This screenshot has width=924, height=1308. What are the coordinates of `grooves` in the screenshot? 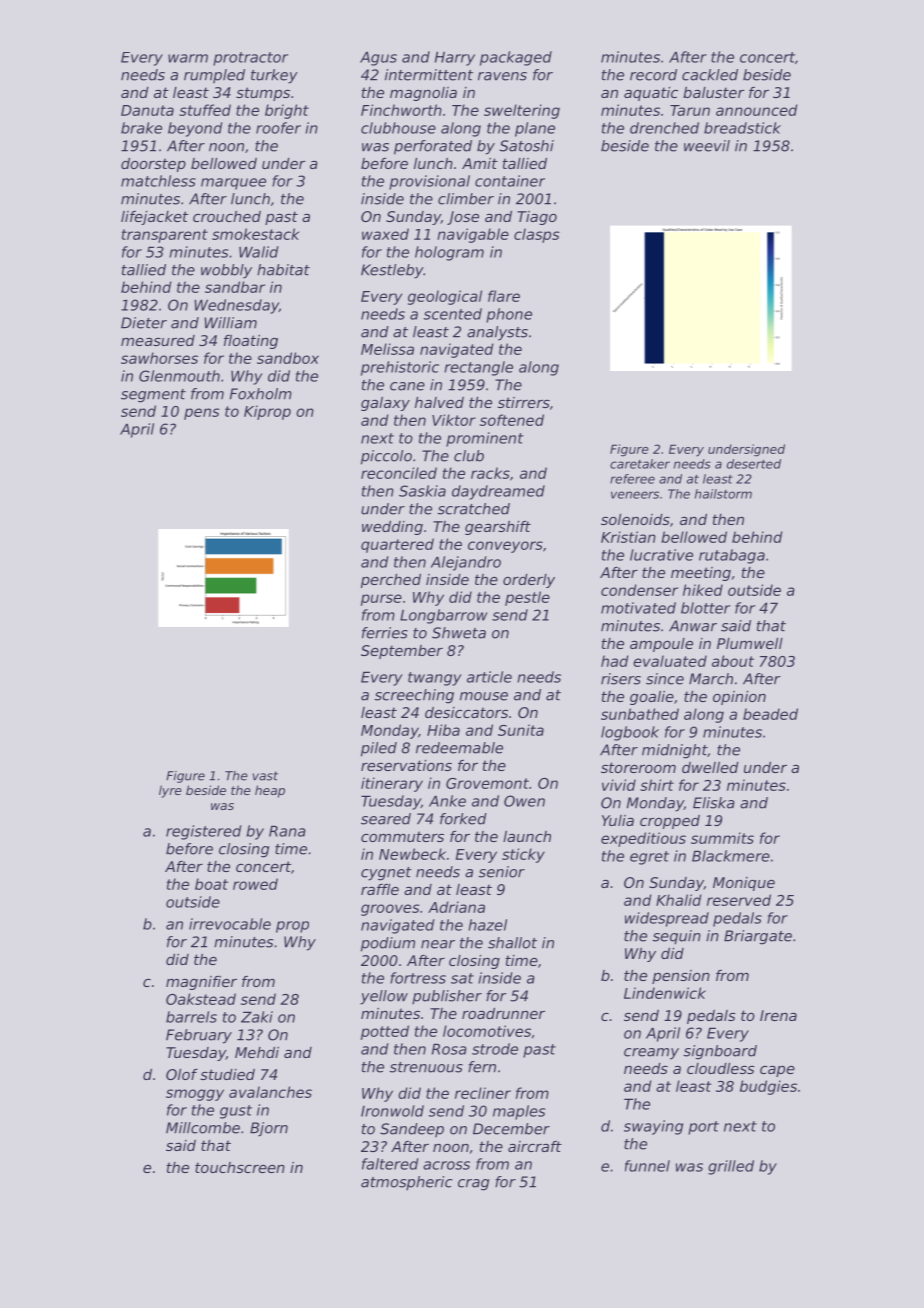 It's located at (390, 910).
